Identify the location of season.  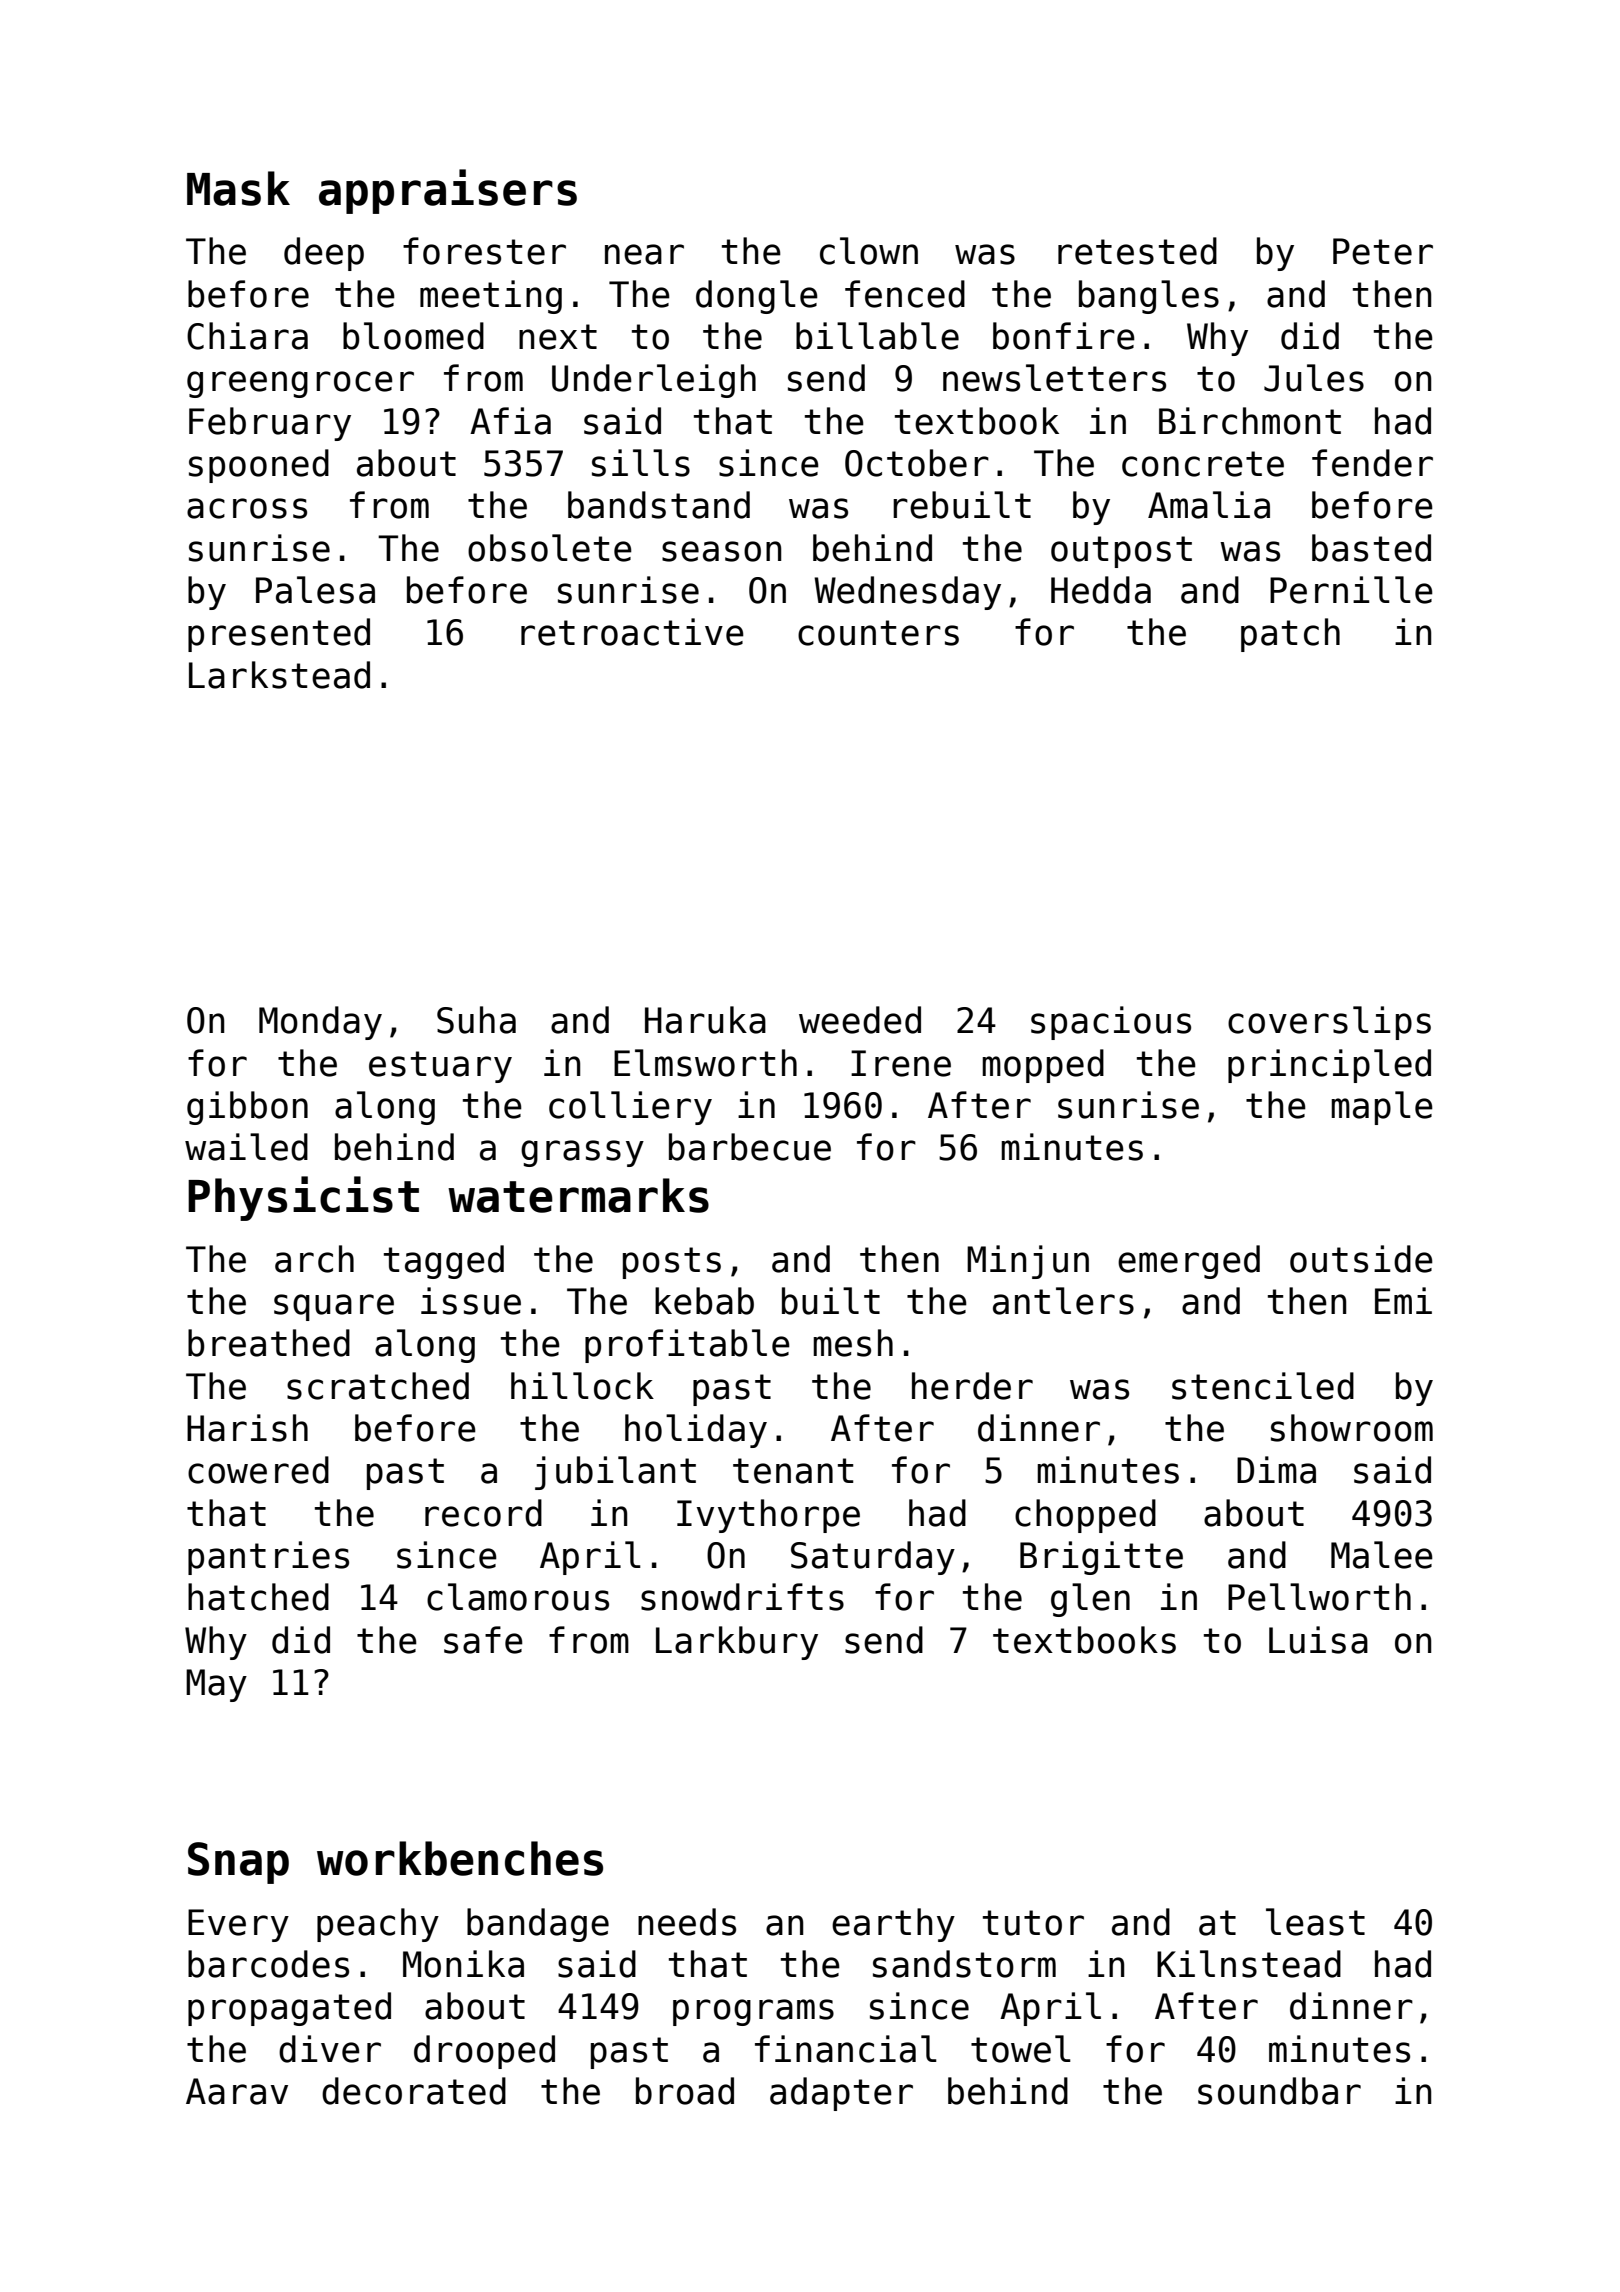
(721, 551).
